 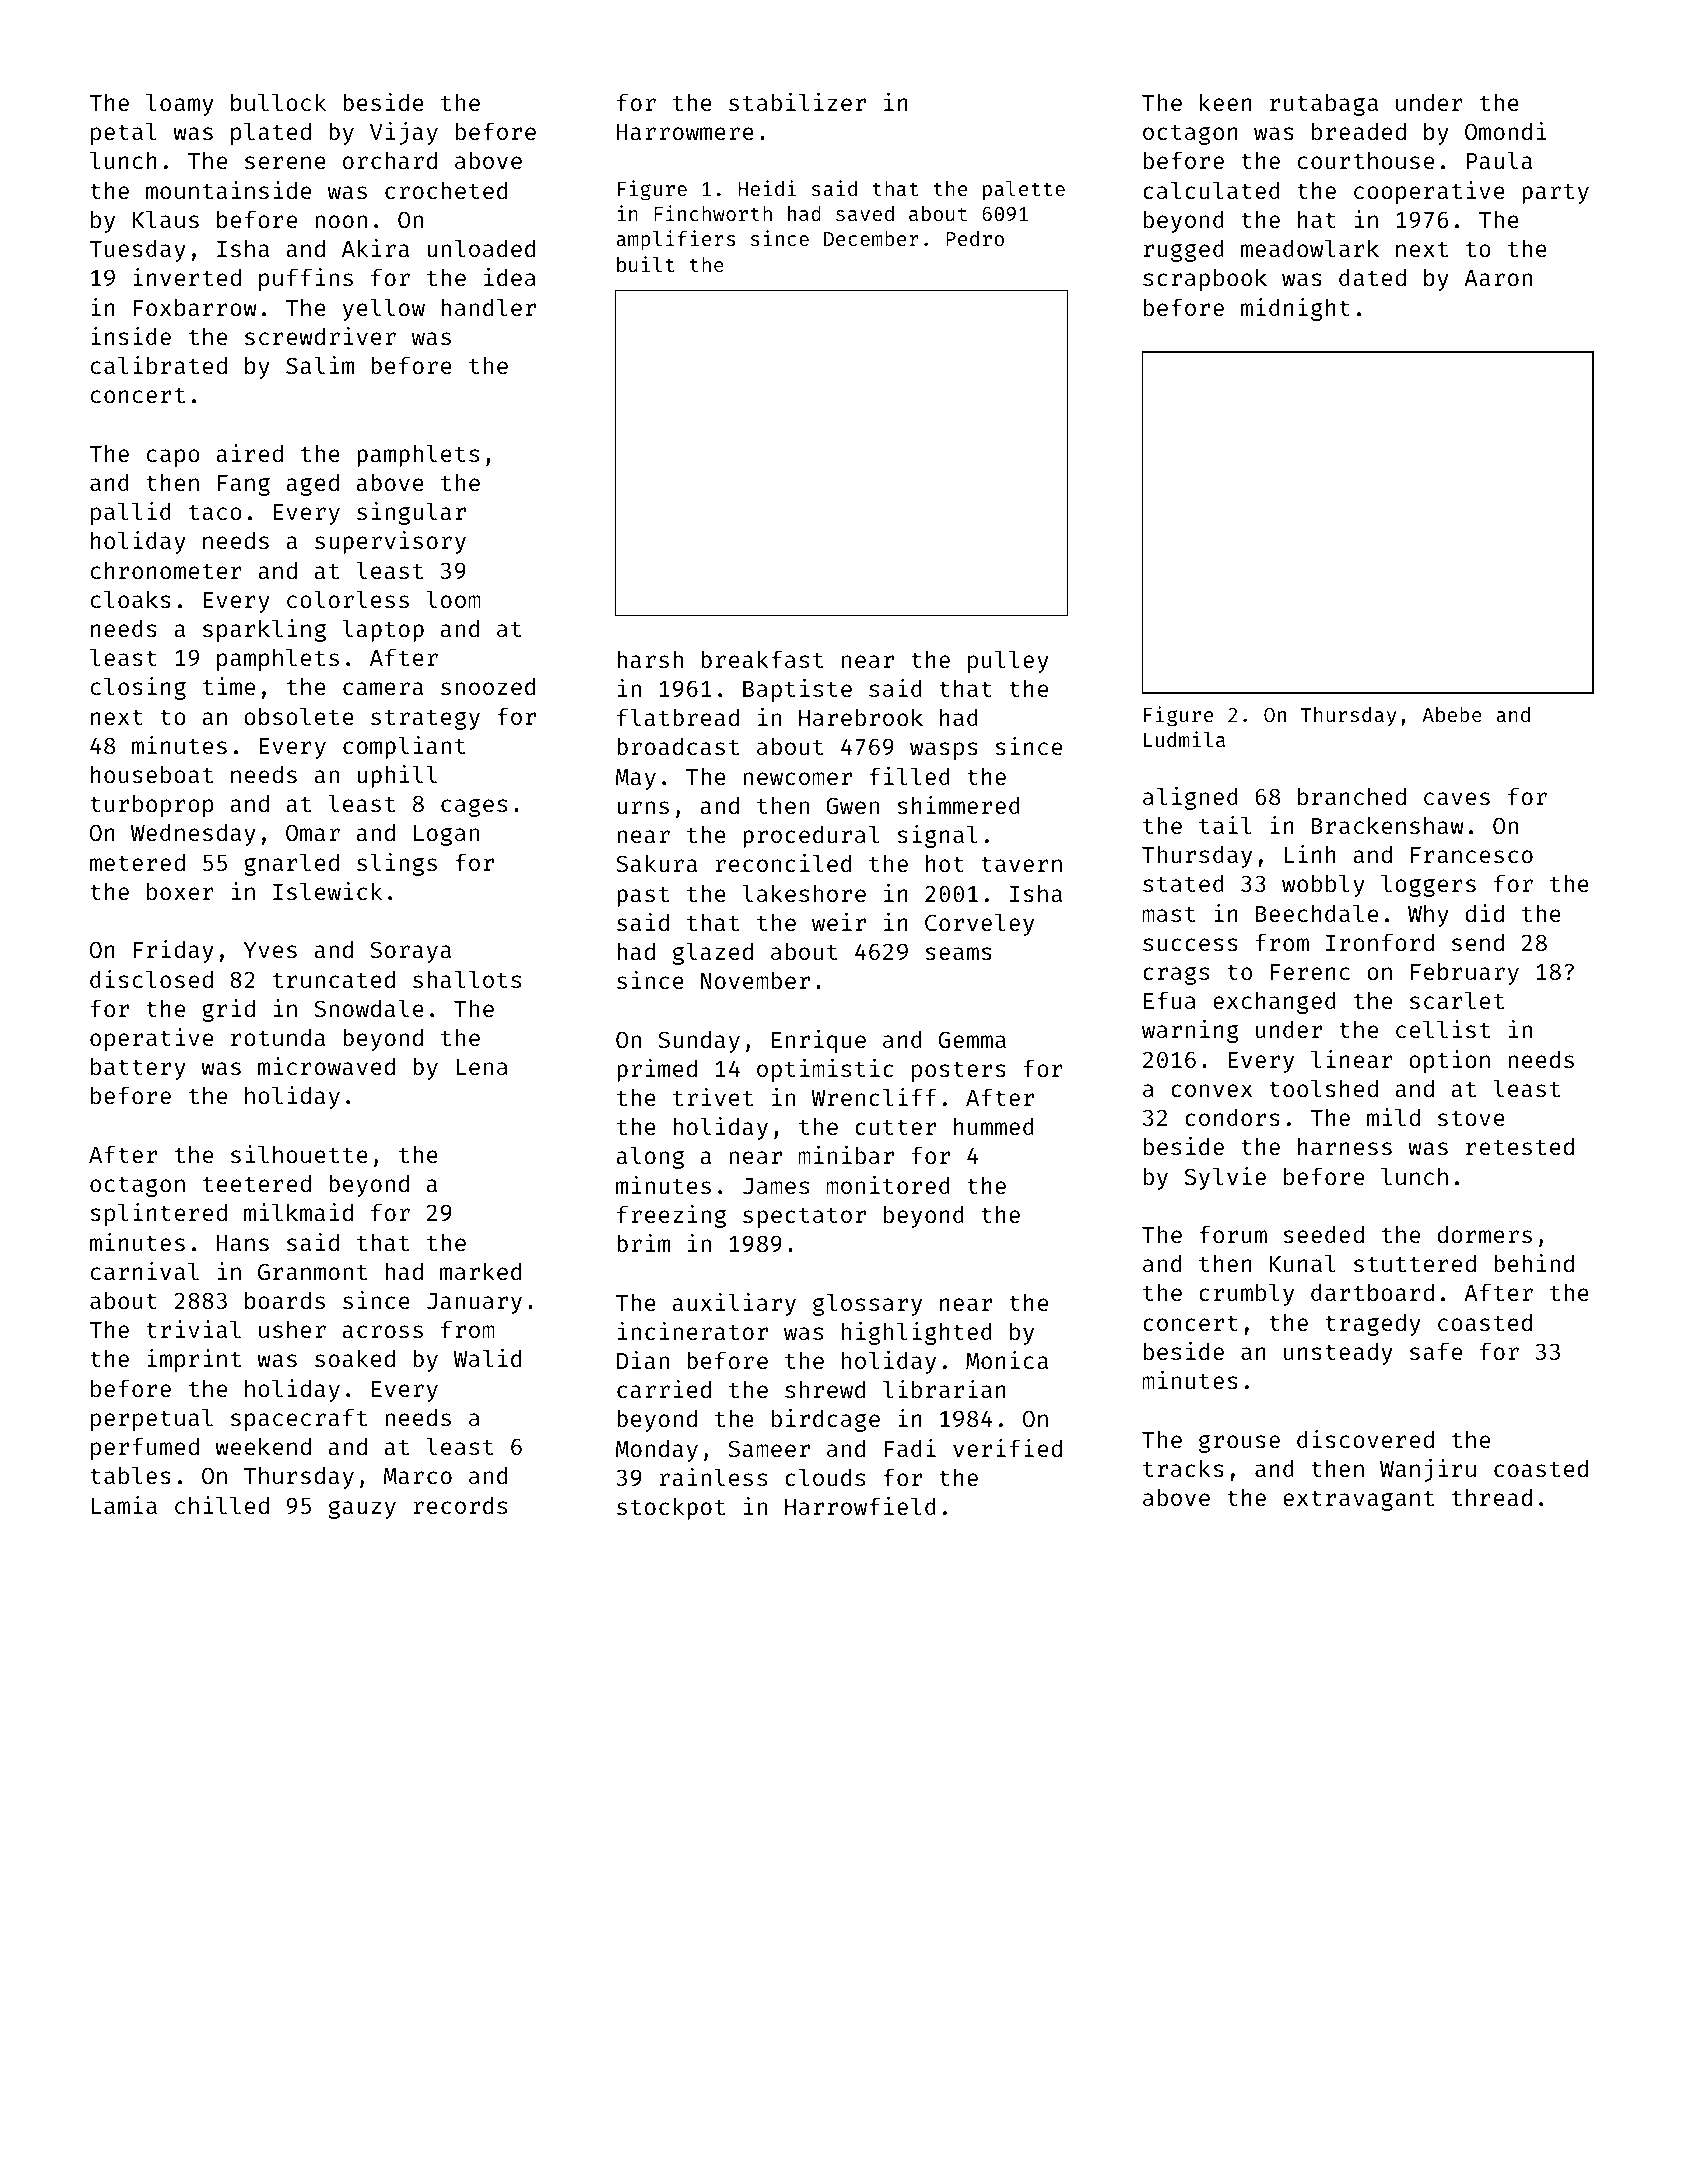 I want to click on singular, so click(x=411, y=513).
